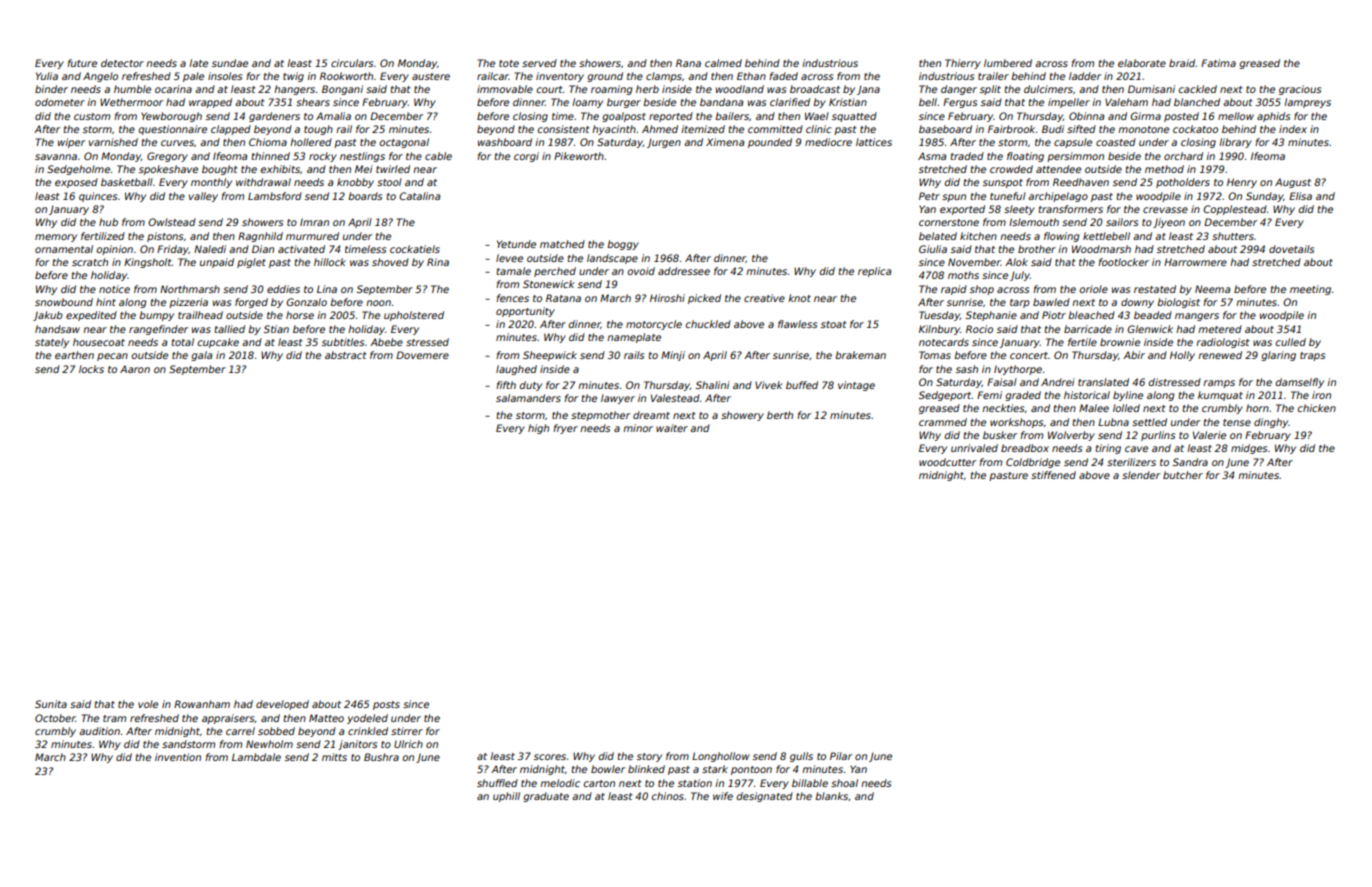  What do you see at coordinates (282, 705) in the page?
I see `developed` at bounding box center [282, 705].
